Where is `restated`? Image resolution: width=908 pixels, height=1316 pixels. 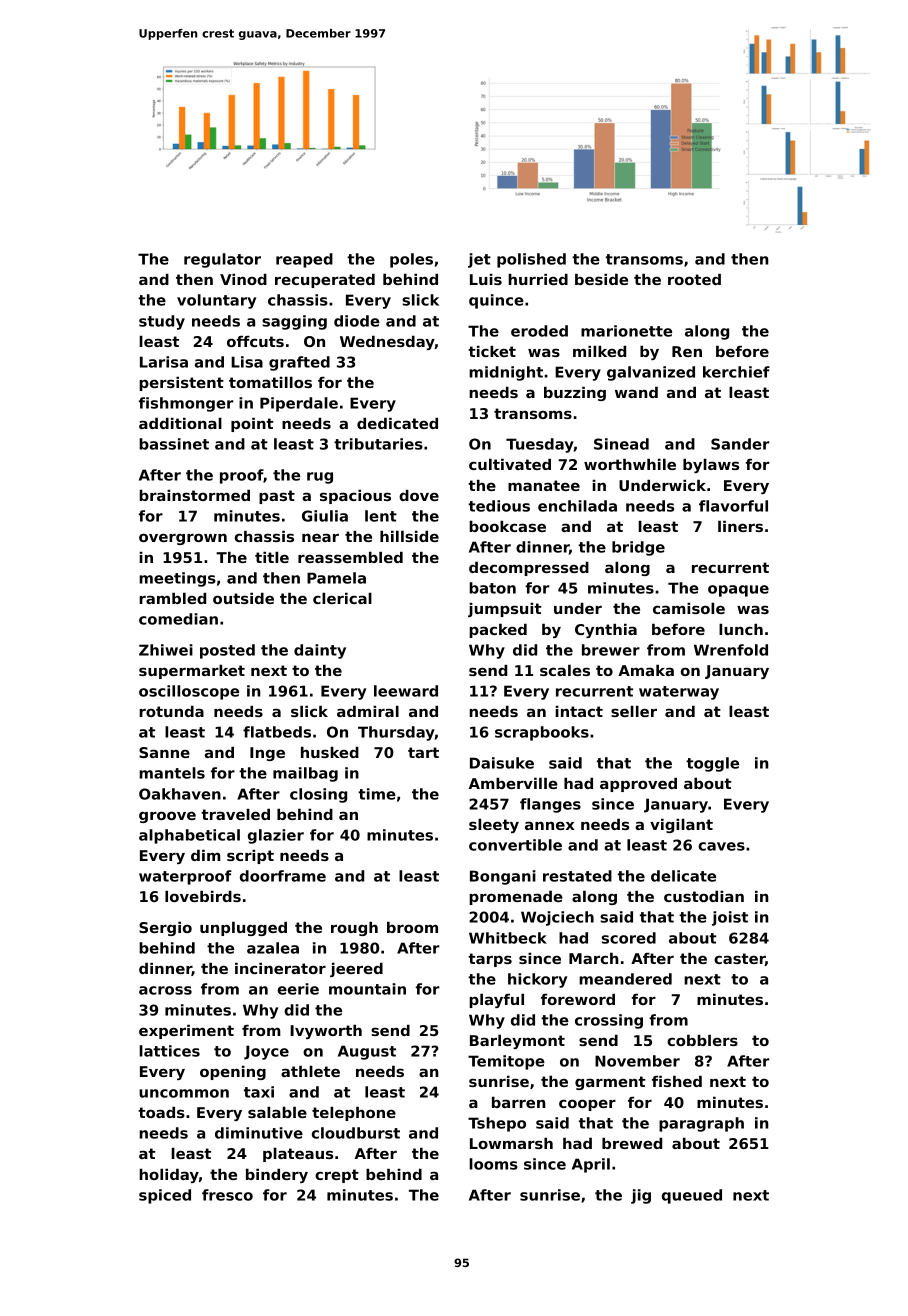 restated is located at coordinates (577, 876).
